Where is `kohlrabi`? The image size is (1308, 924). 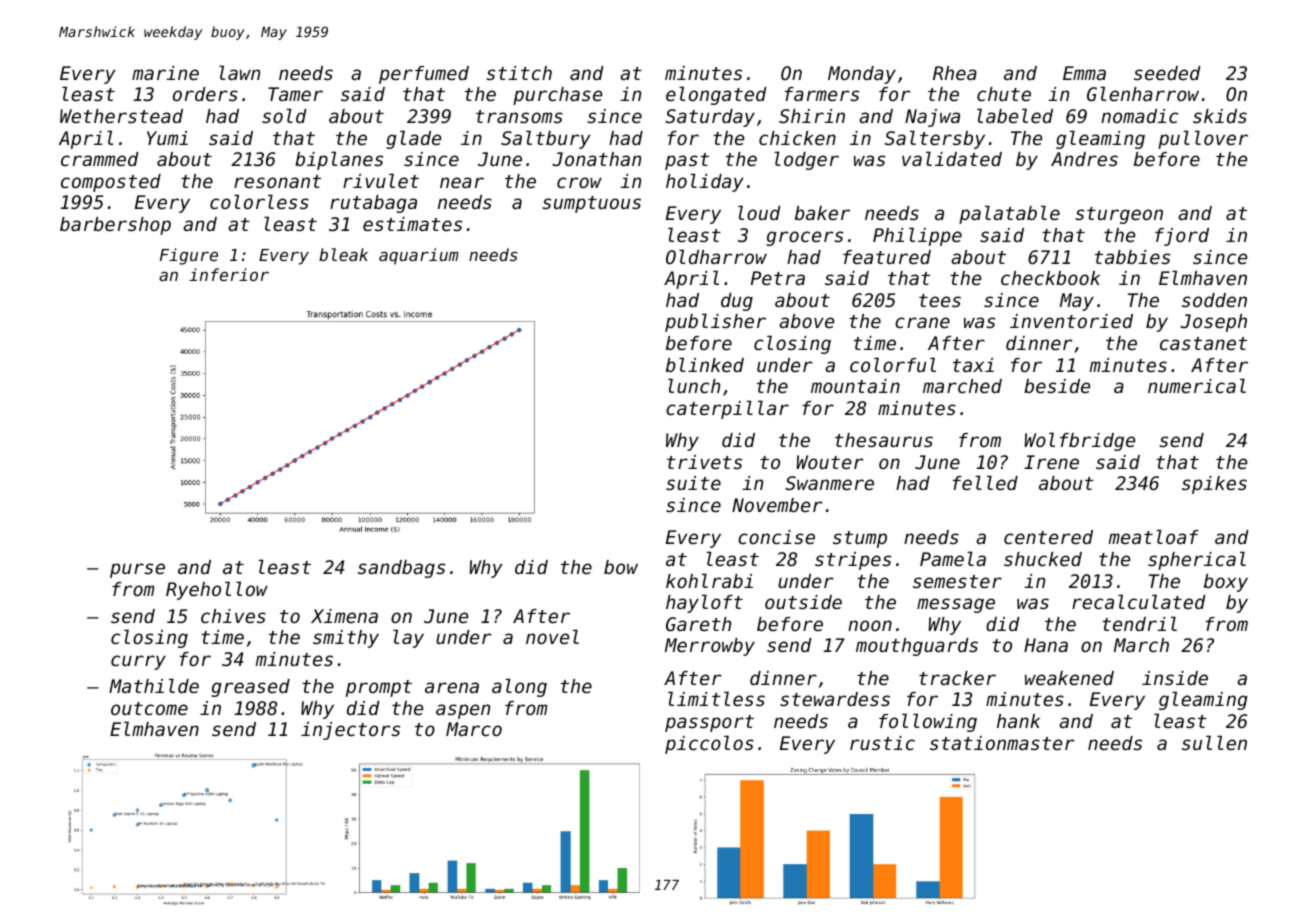
kohlrabi is located at coordinates (709, 580).
